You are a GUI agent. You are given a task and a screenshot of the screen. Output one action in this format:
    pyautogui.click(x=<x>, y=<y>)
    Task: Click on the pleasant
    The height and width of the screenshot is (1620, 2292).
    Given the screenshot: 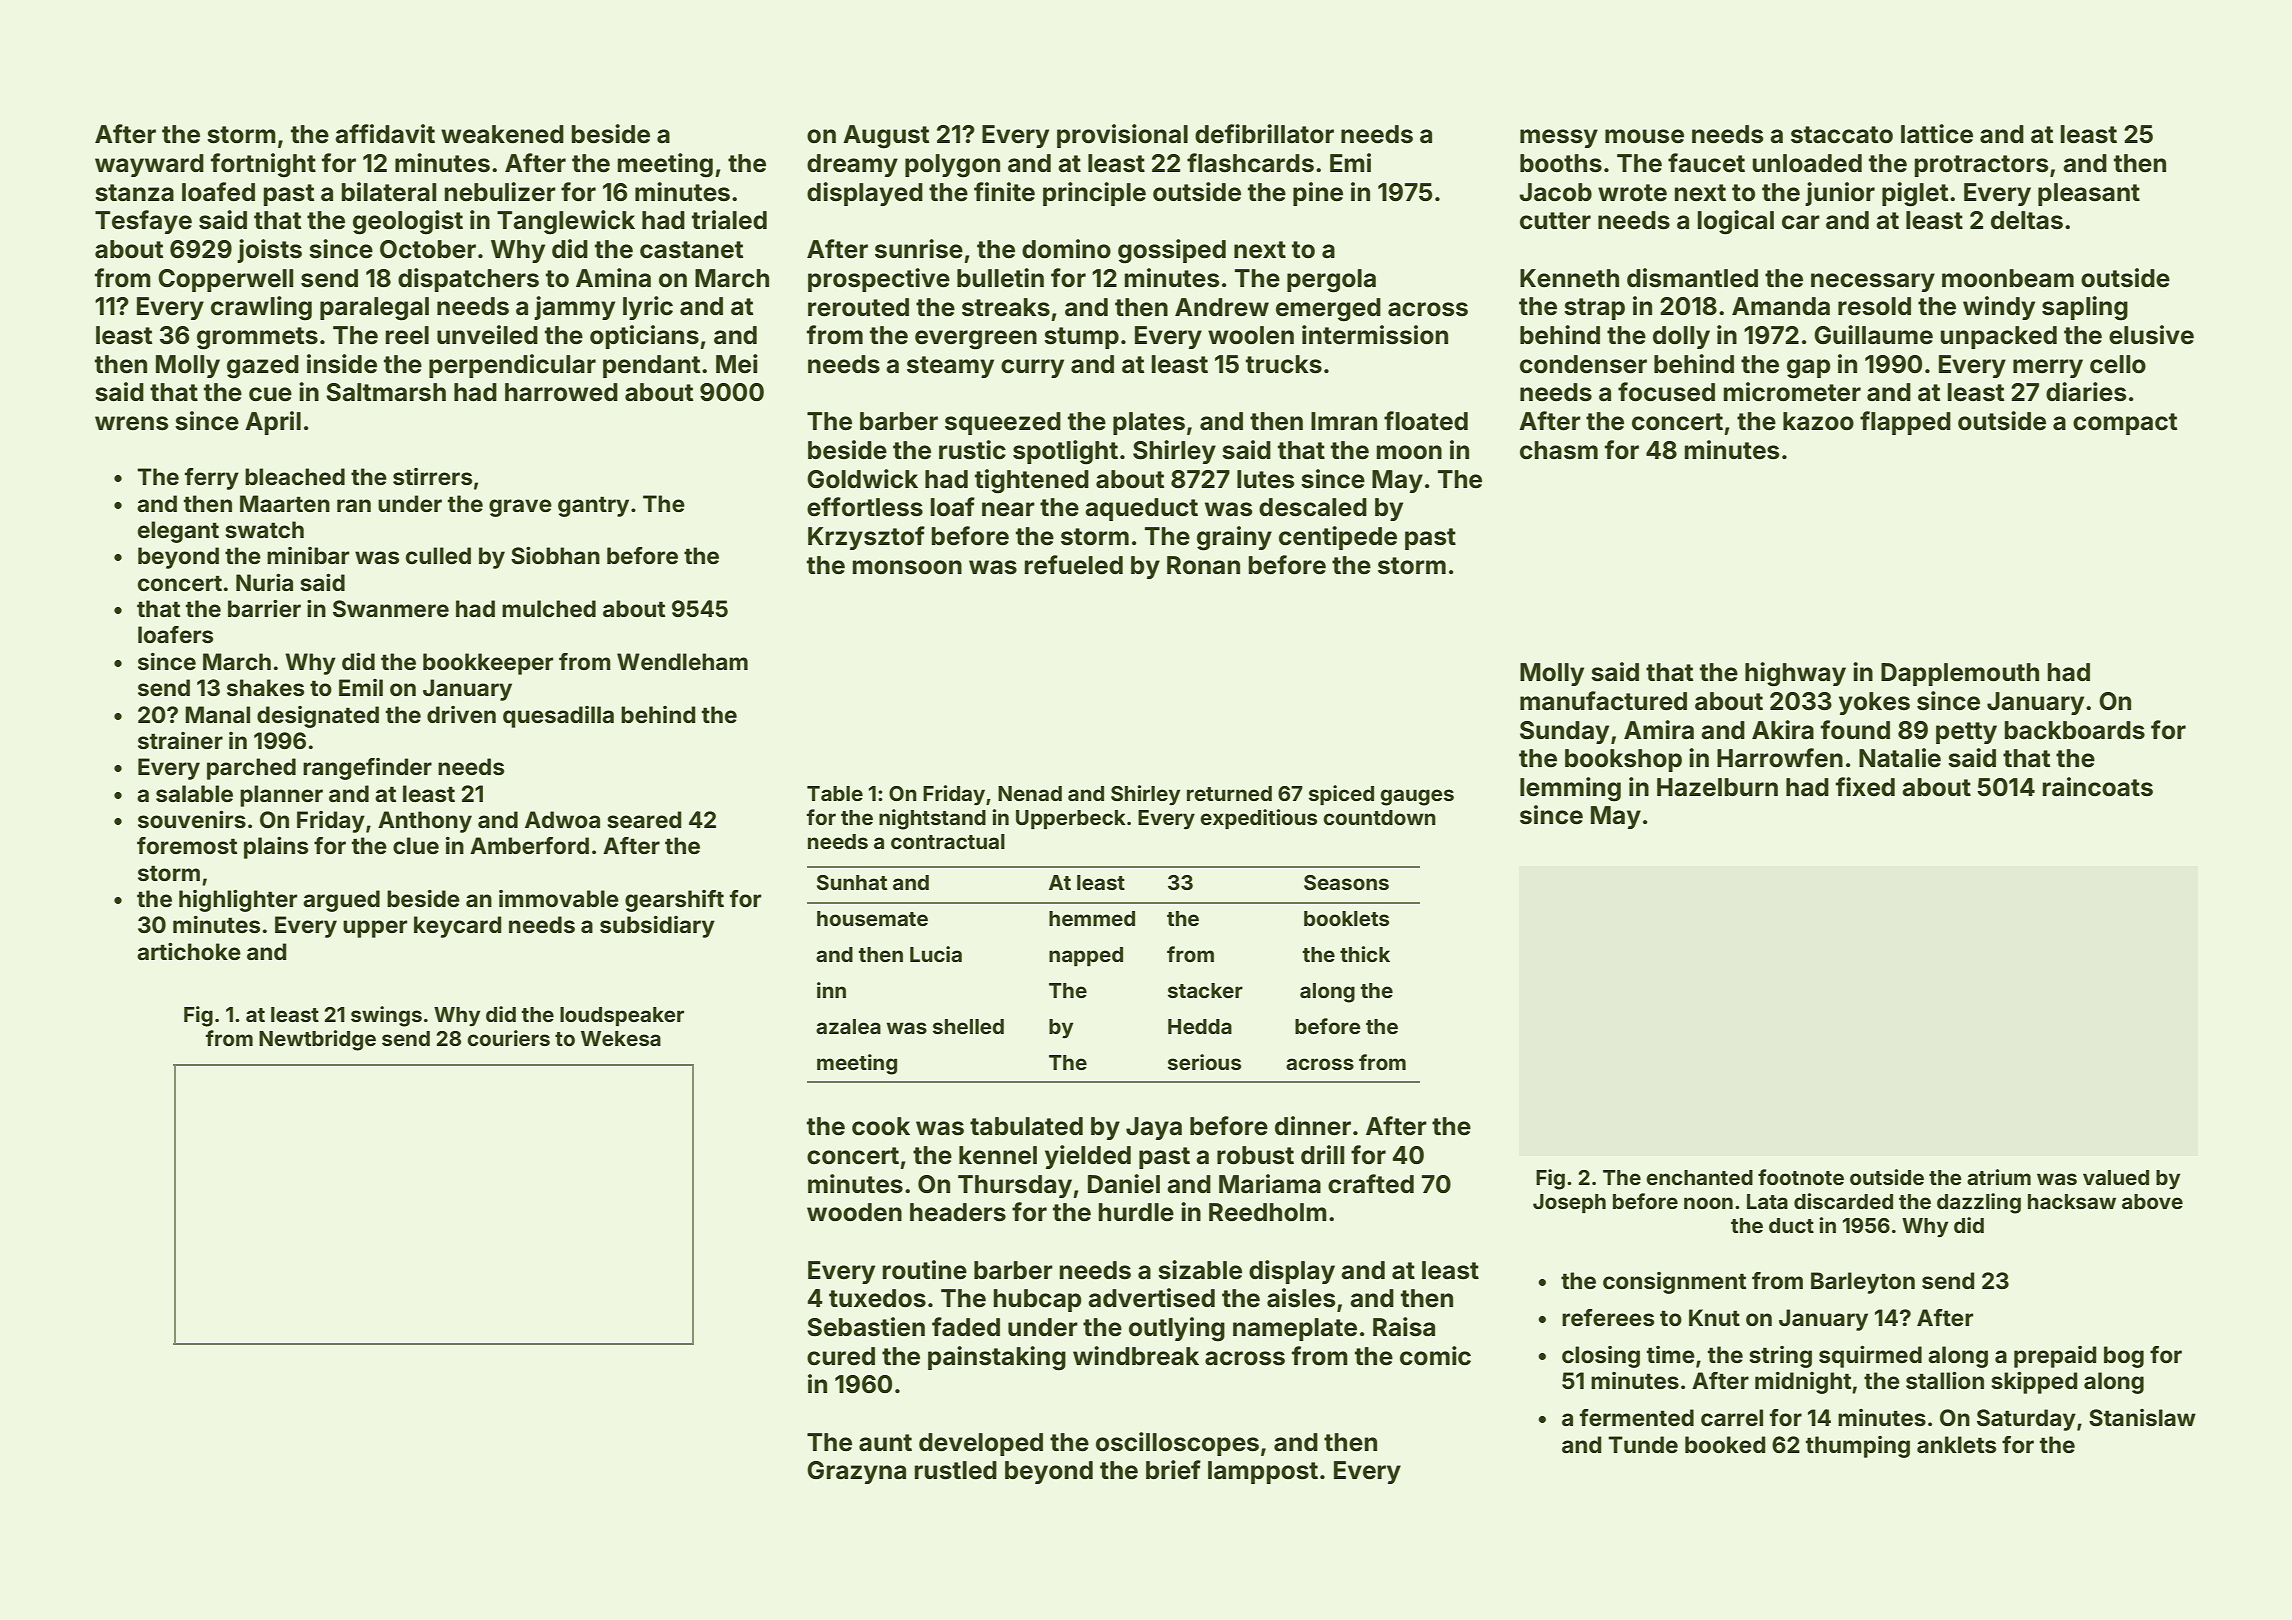 What is the action you would take?
    pyautogui.click(x=2089, y=194)
